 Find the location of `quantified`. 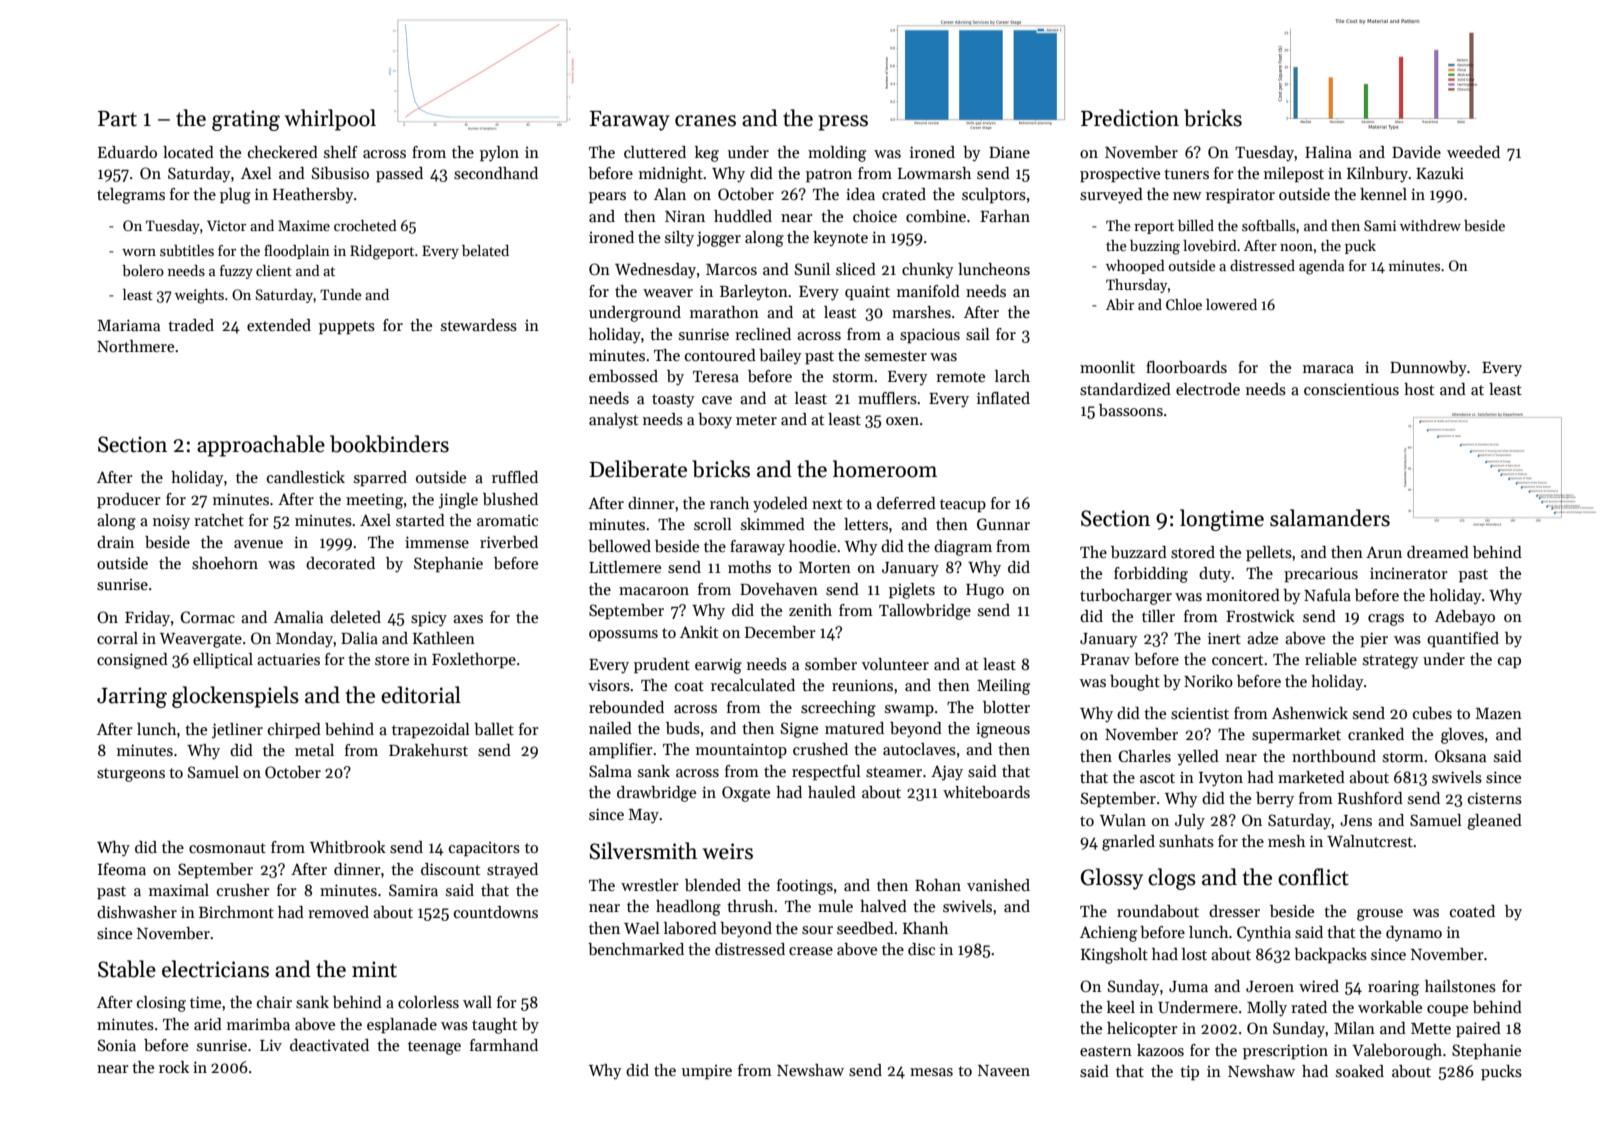

quantified is located at coordinates (1463, 640).
